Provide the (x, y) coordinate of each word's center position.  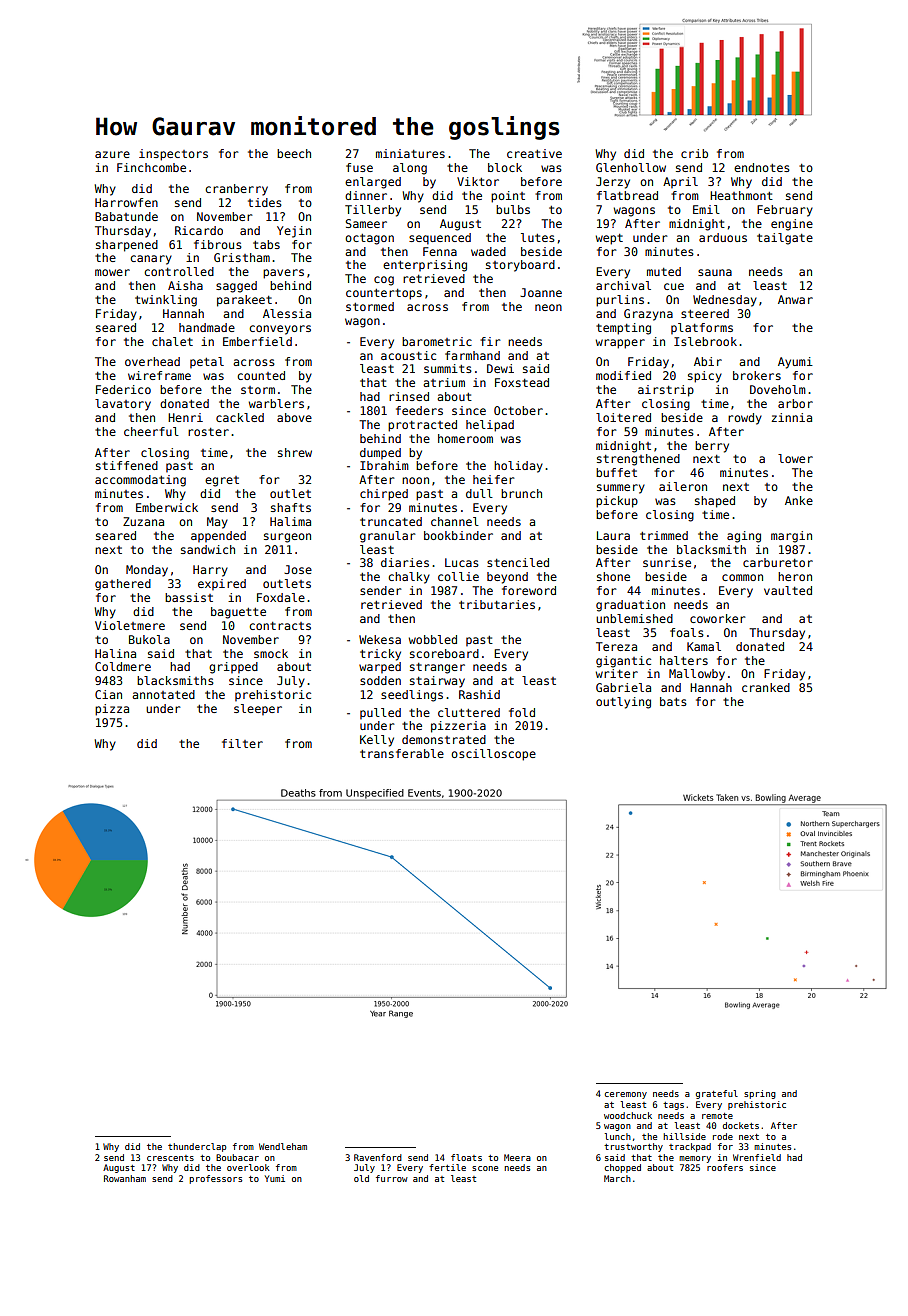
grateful (717, 1094)
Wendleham (283, 1146)
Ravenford (378, 1157)
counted (261, 375)
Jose (298, 569)
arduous (723, 237)
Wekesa (380, 639)
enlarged (373, 183)
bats (673, 701)
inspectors (173, 155)
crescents (170, 1158)
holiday (518, 467)
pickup (617, 502)
